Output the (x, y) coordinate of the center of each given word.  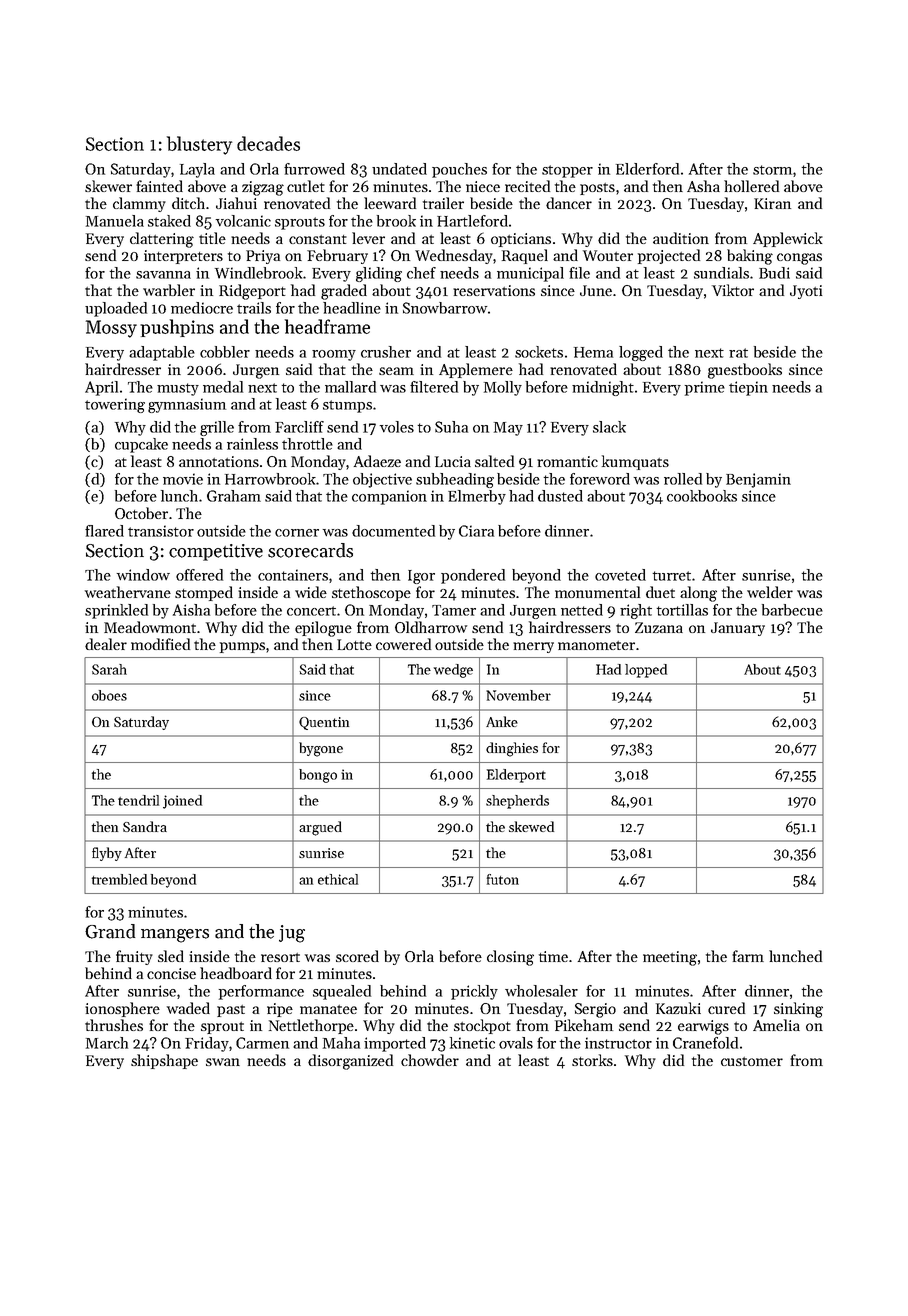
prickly (474, 992)
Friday (207, 1044)
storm (772, 170)
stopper (567, 171)
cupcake (141, 445)
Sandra (145, 826)
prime (705, 388)
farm (748, 956)
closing (510, 958)
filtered (434, 387)
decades (268, 143)
